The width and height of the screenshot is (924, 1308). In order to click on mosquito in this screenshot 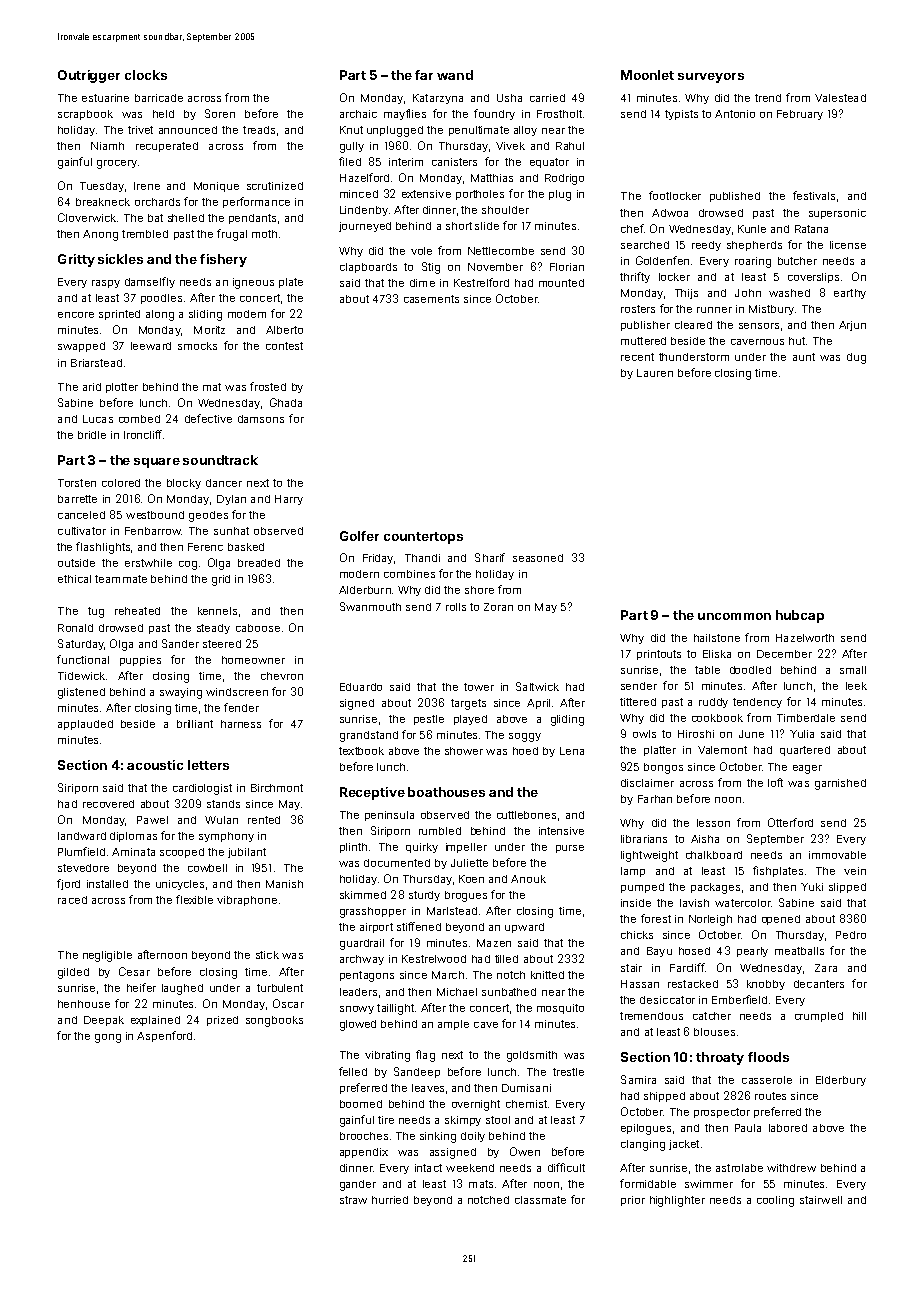, I will do `click(560, 1009)`.
